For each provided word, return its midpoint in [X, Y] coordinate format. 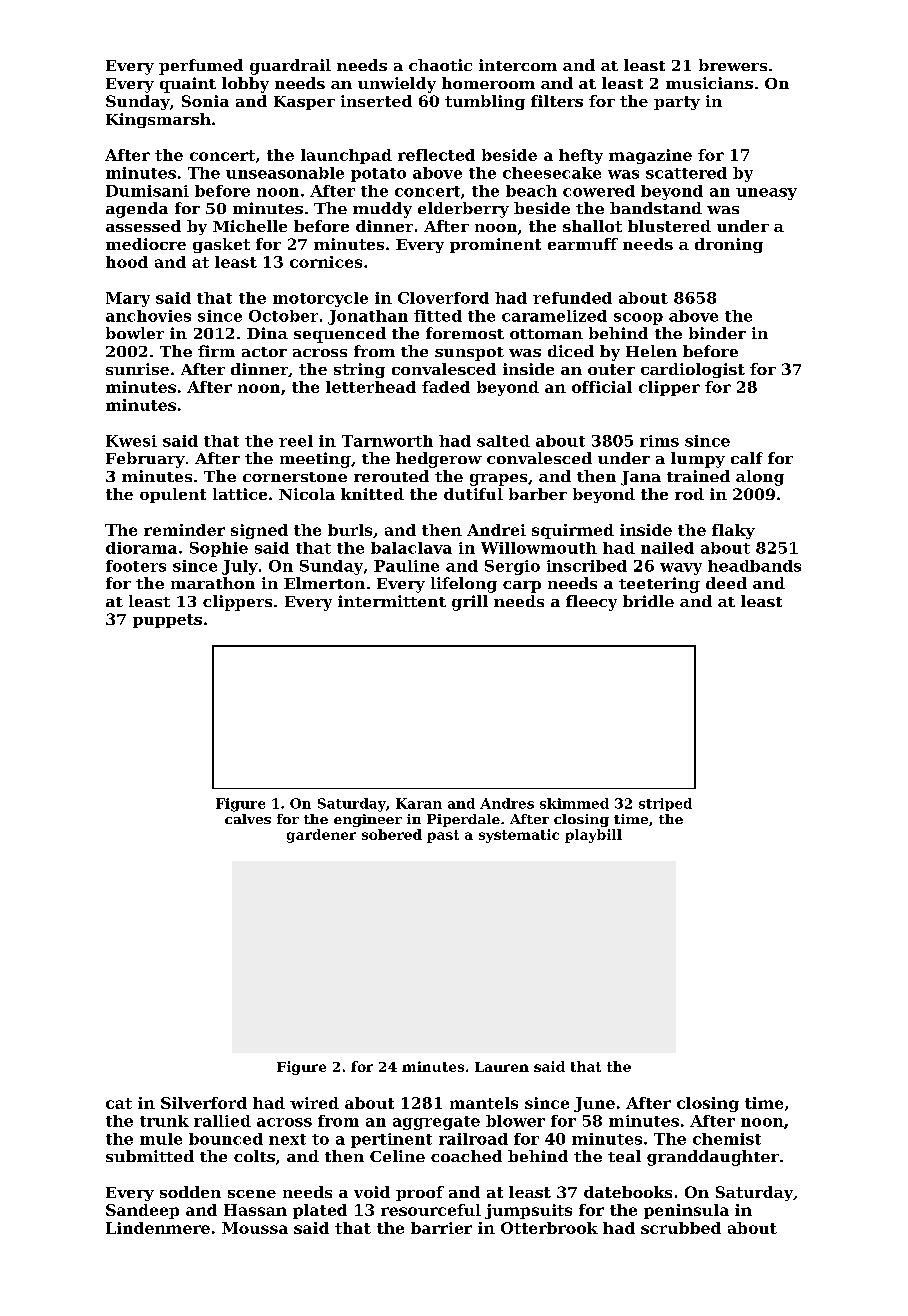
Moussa [255, 1228]
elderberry [463, 210]
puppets [167, 621]
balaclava [411, 548]
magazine [650, 156]
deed [726, 583]
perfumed [201, 67]
